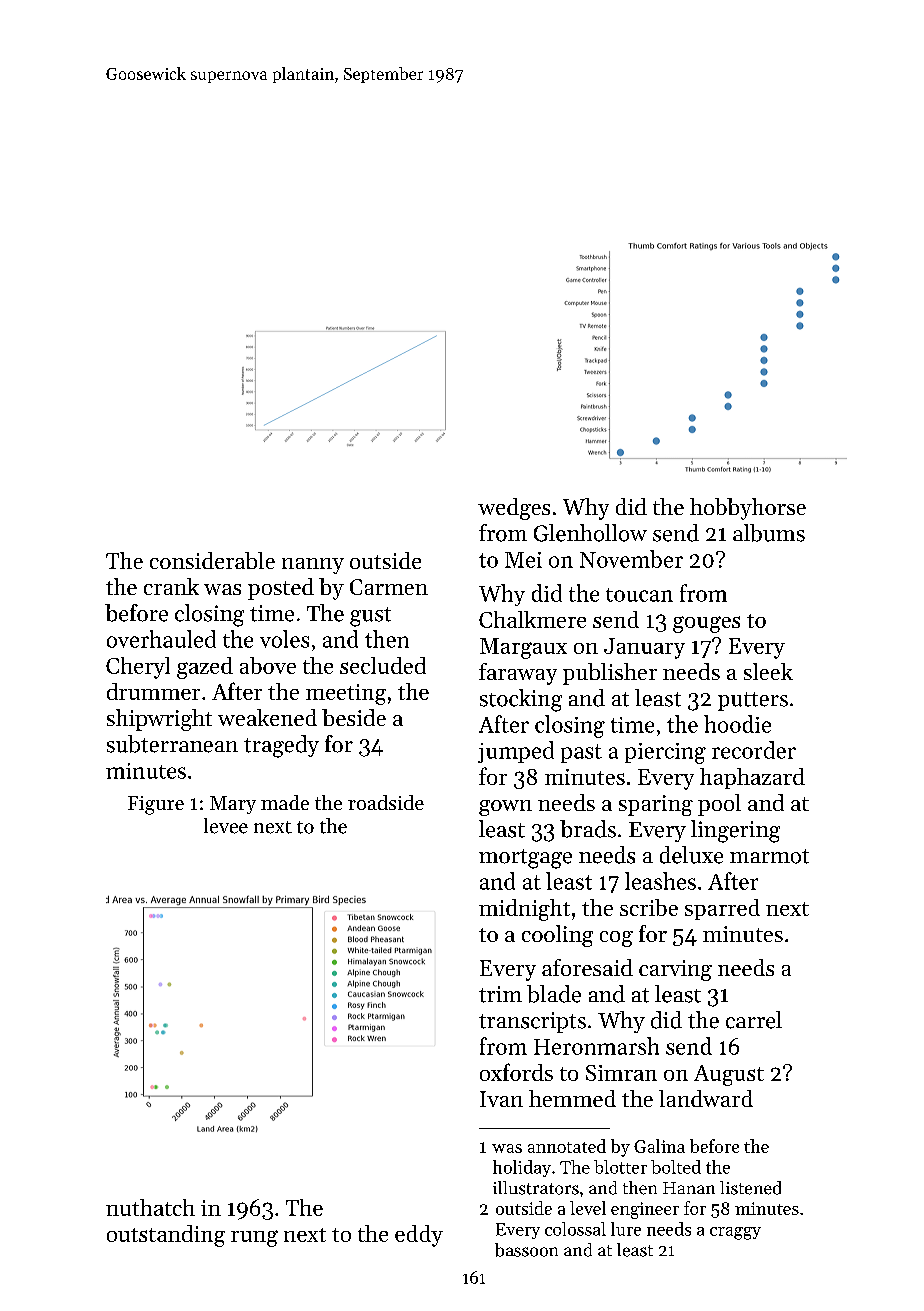  I want to click on bassoon, so click(526, 1250).
